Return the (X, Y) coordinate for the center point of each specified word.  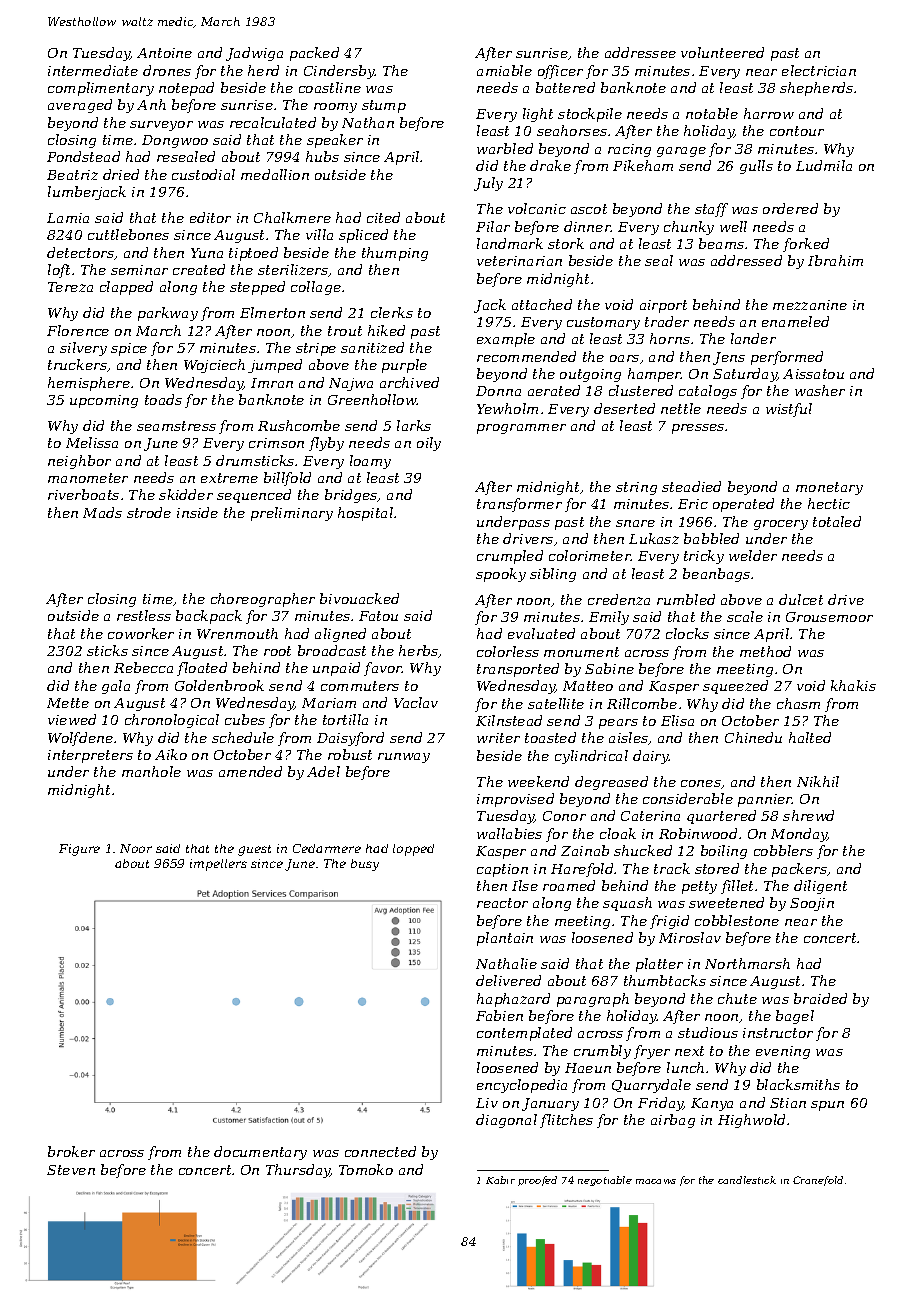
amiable (504, 70)
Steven (71, 1170)
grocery (781, 525)
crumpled (510, 557)
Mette (68, 703)
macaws (656, 1181)
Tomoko (366, 1169)
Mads (102, 512)
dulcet (801, 599)
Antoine (164, 53)
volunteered (722, 52)
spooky (501, 575)
